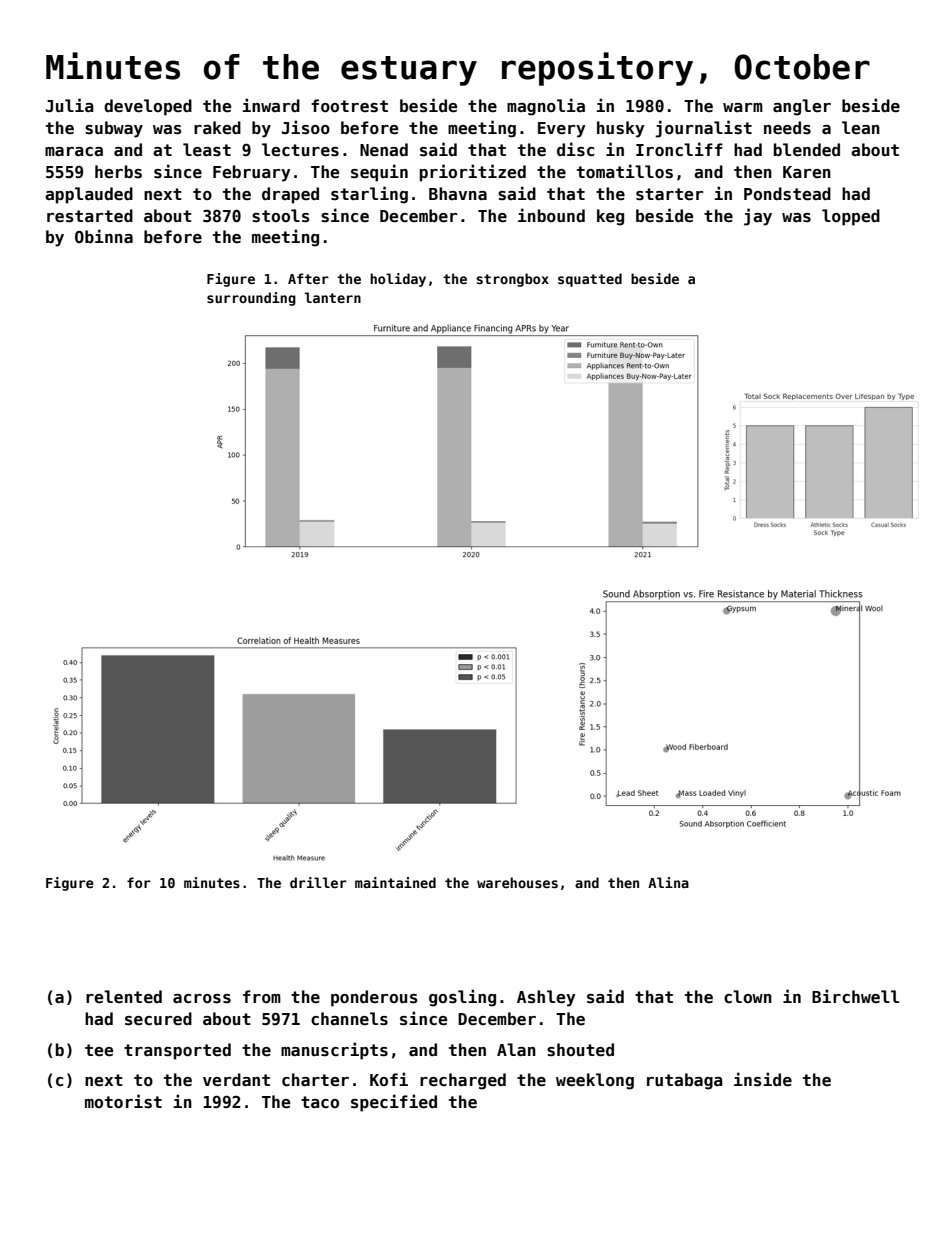 The image size is (952, 1233). Describe the element at coordinates (333, 297) in the document. I see `lantern` at that location.
